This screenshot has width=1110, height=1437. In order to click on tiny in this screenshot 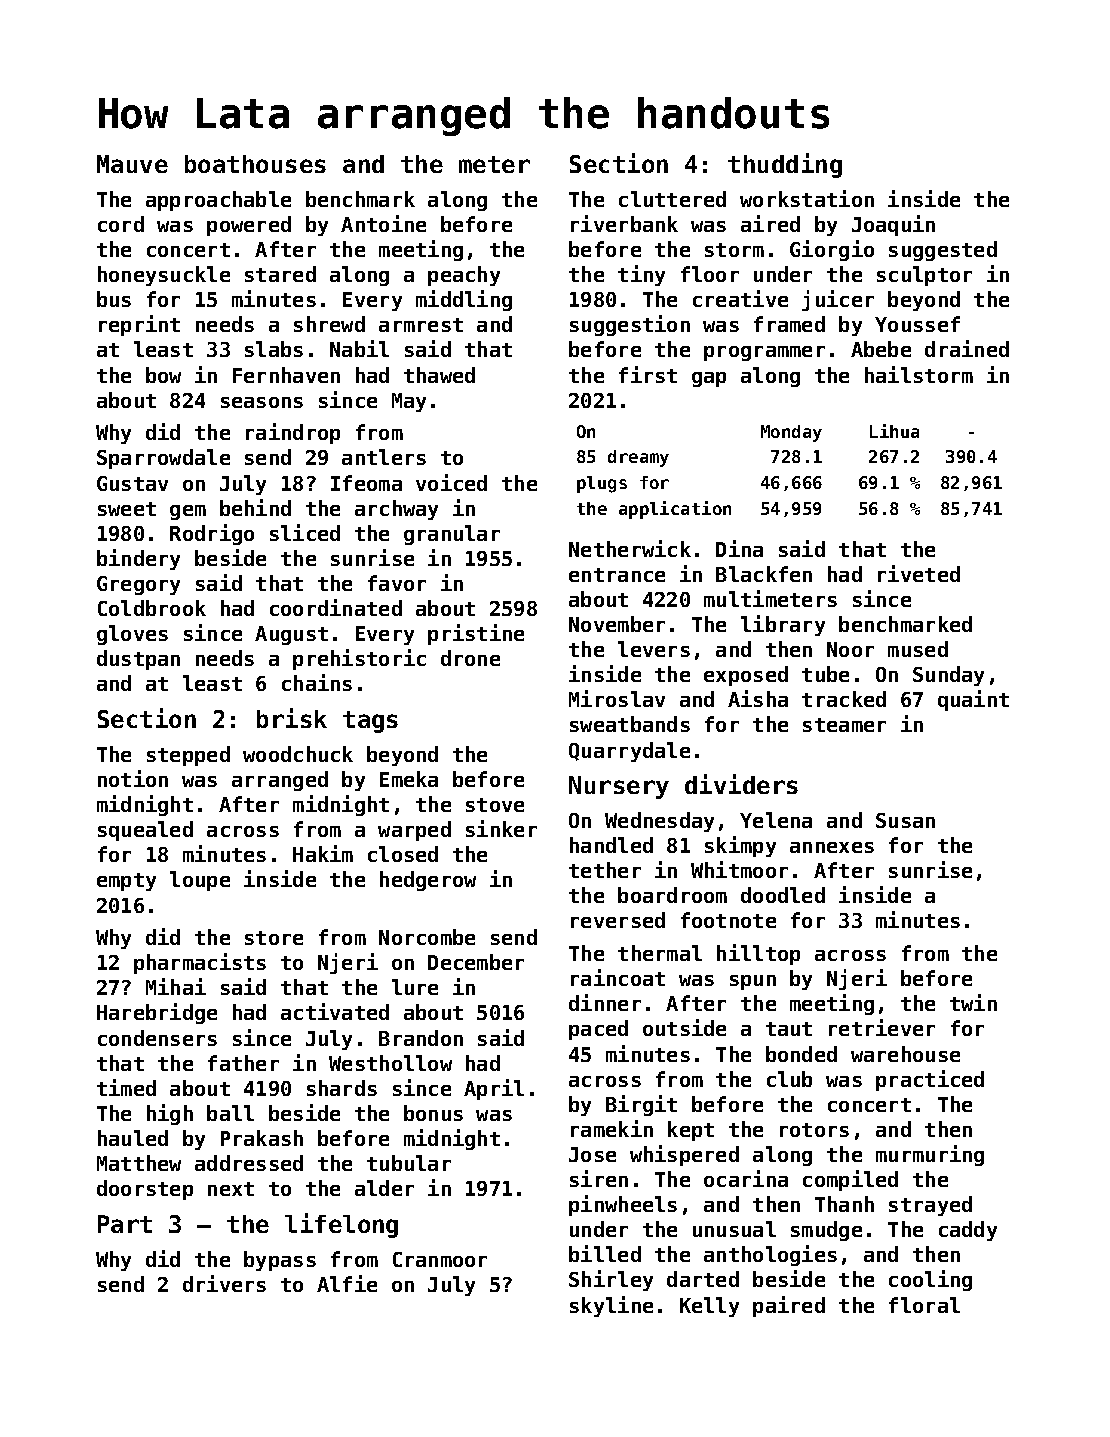, I will do `click(641, 275)`.
